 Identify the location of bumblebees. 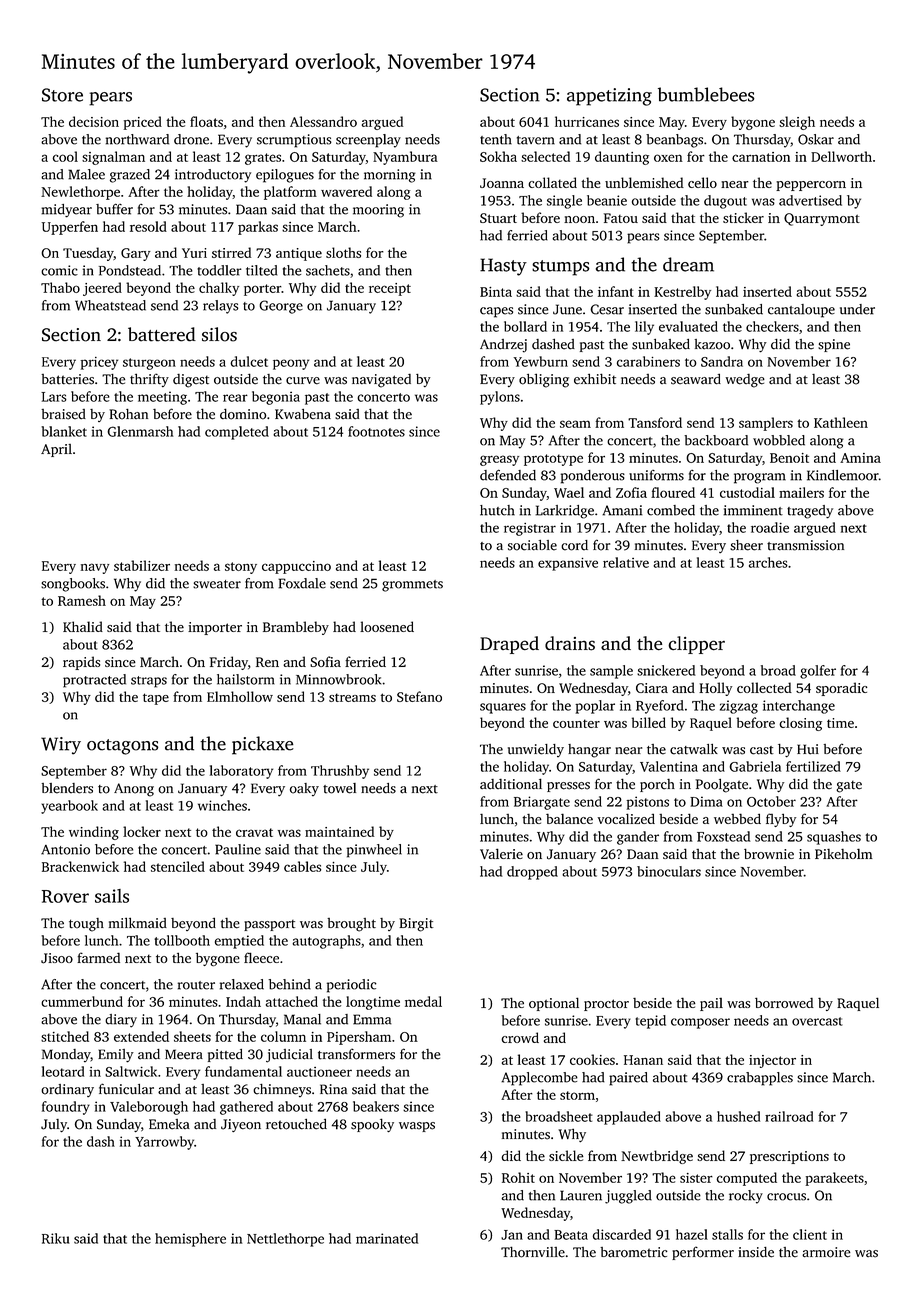
(706, 94).
